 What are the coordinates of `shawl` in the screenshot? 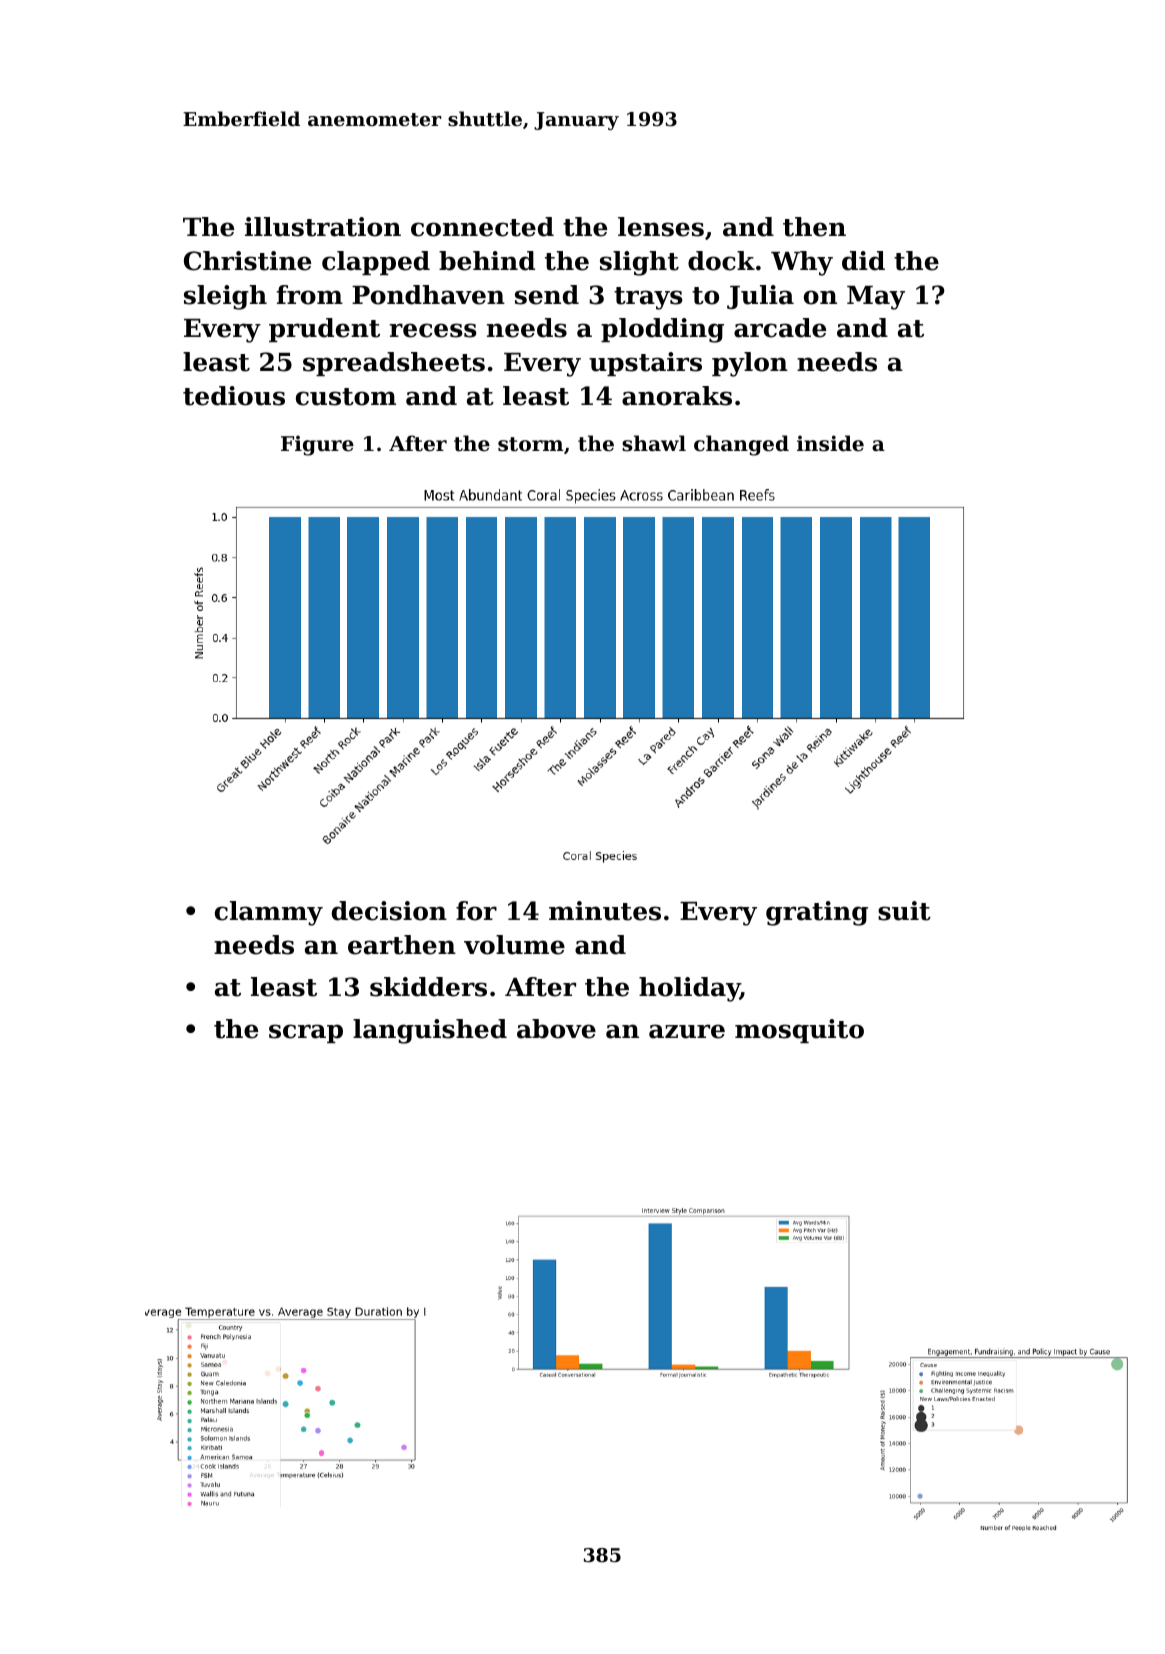 It's located at (654, 443).
